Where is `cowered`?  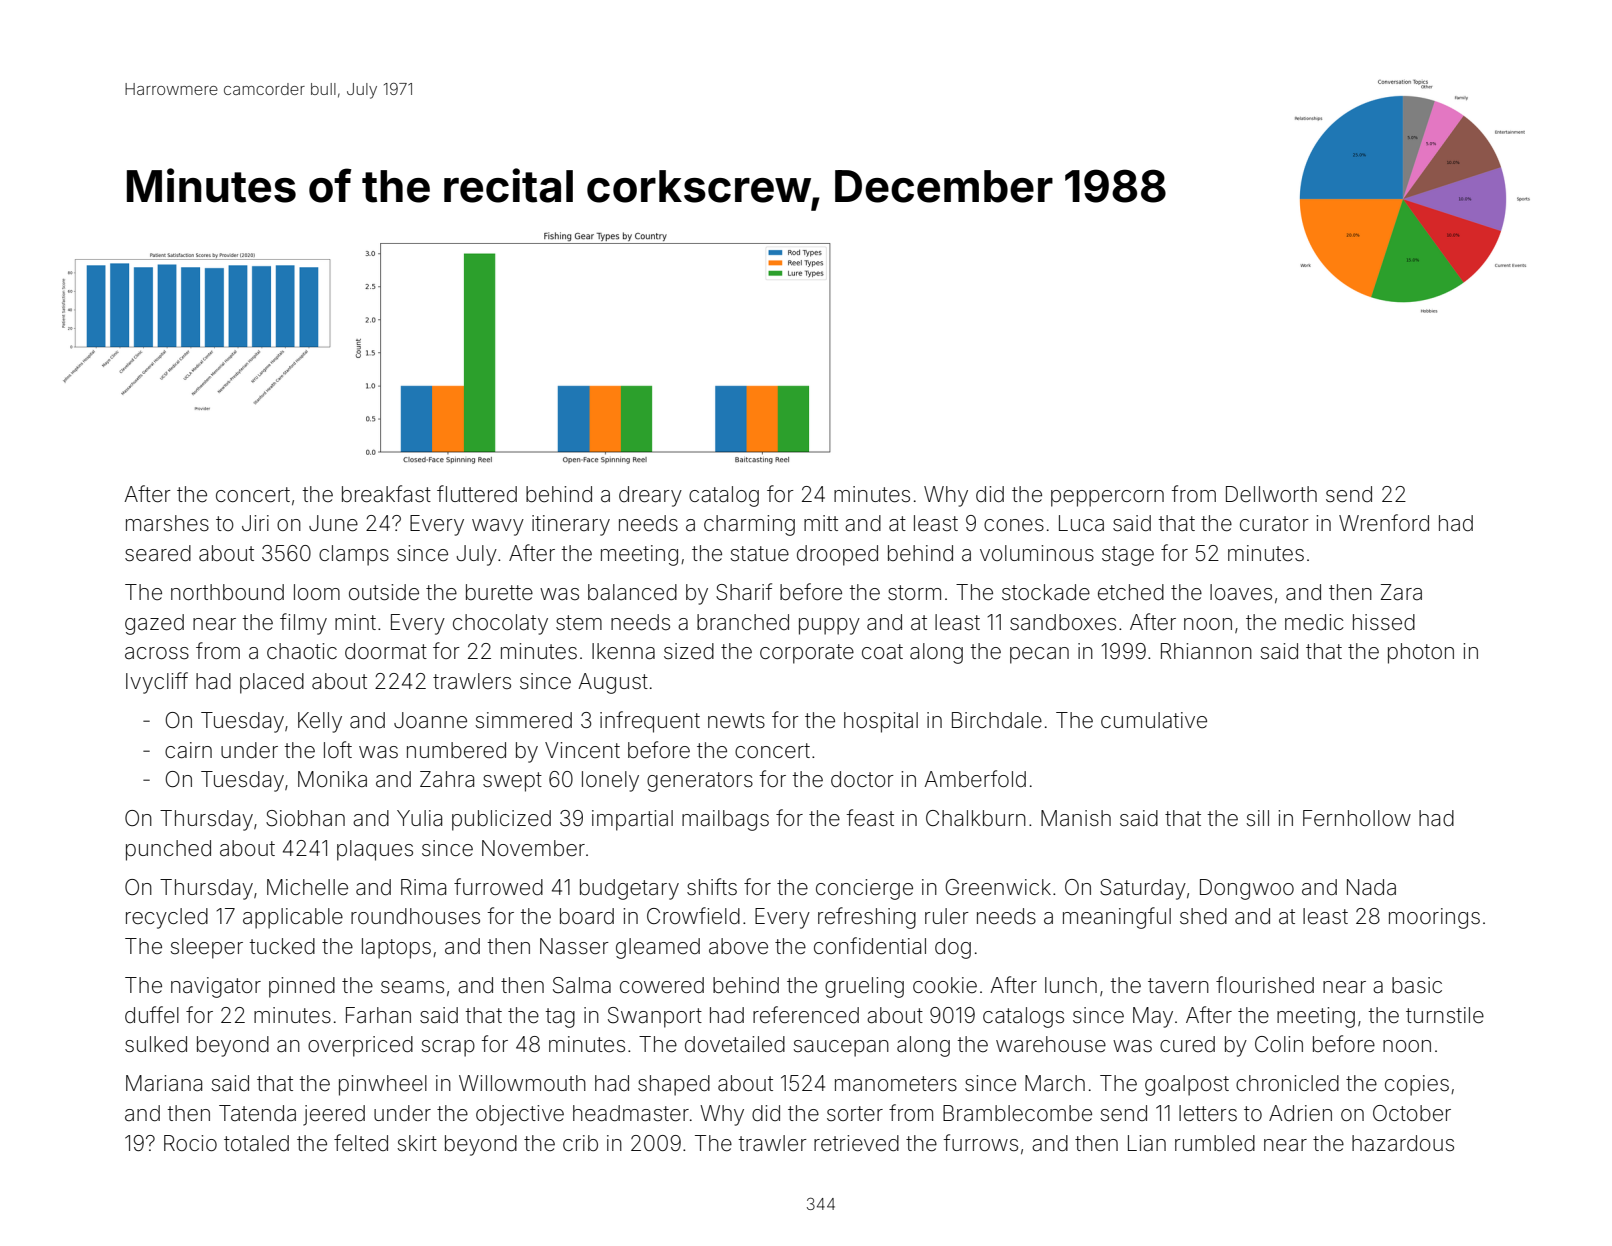 cowered is located at coordinates (662, 985).
